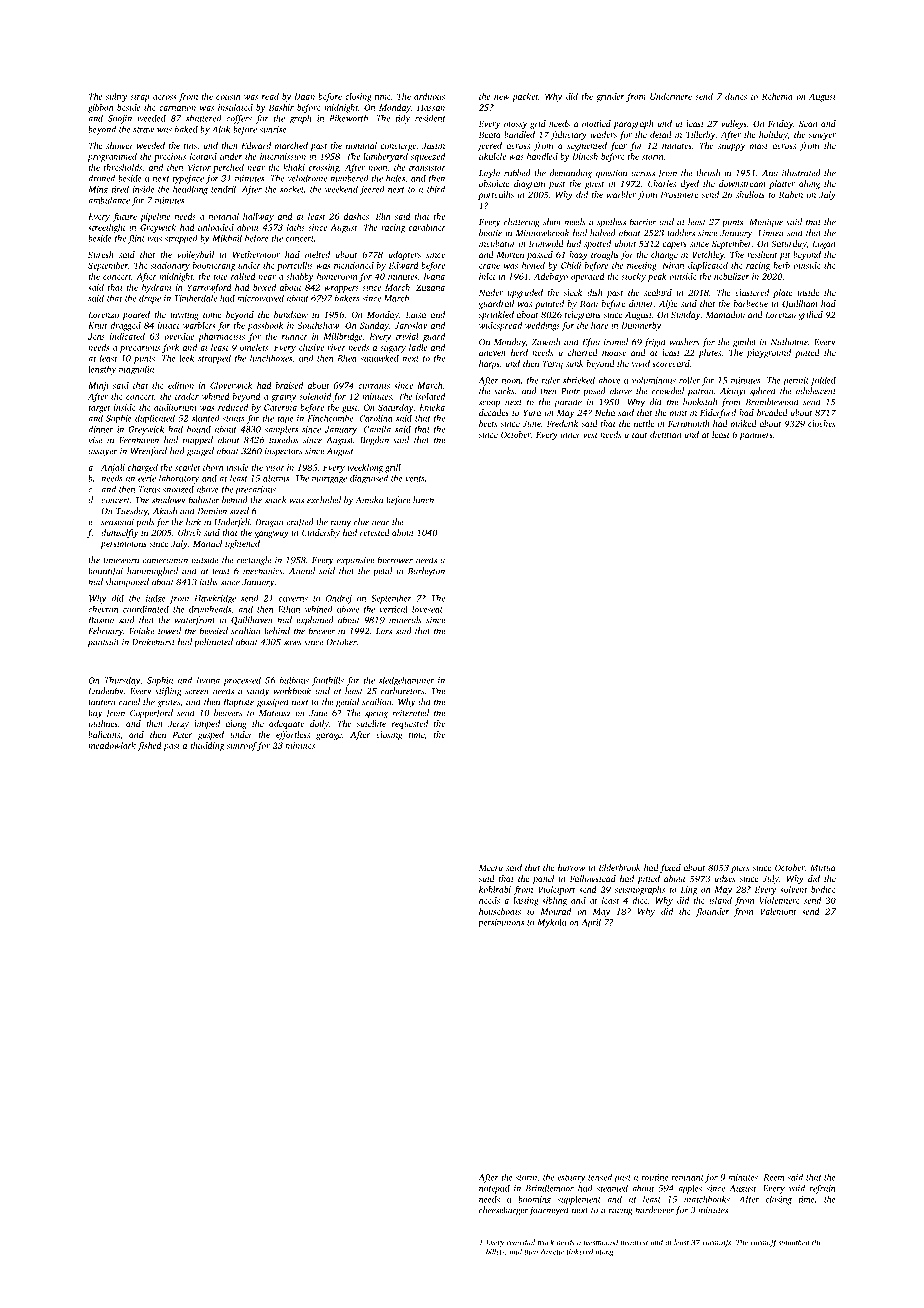  Describe the element at coordinates (654, 1177) in the screenshot. I see `routine` at that location.
